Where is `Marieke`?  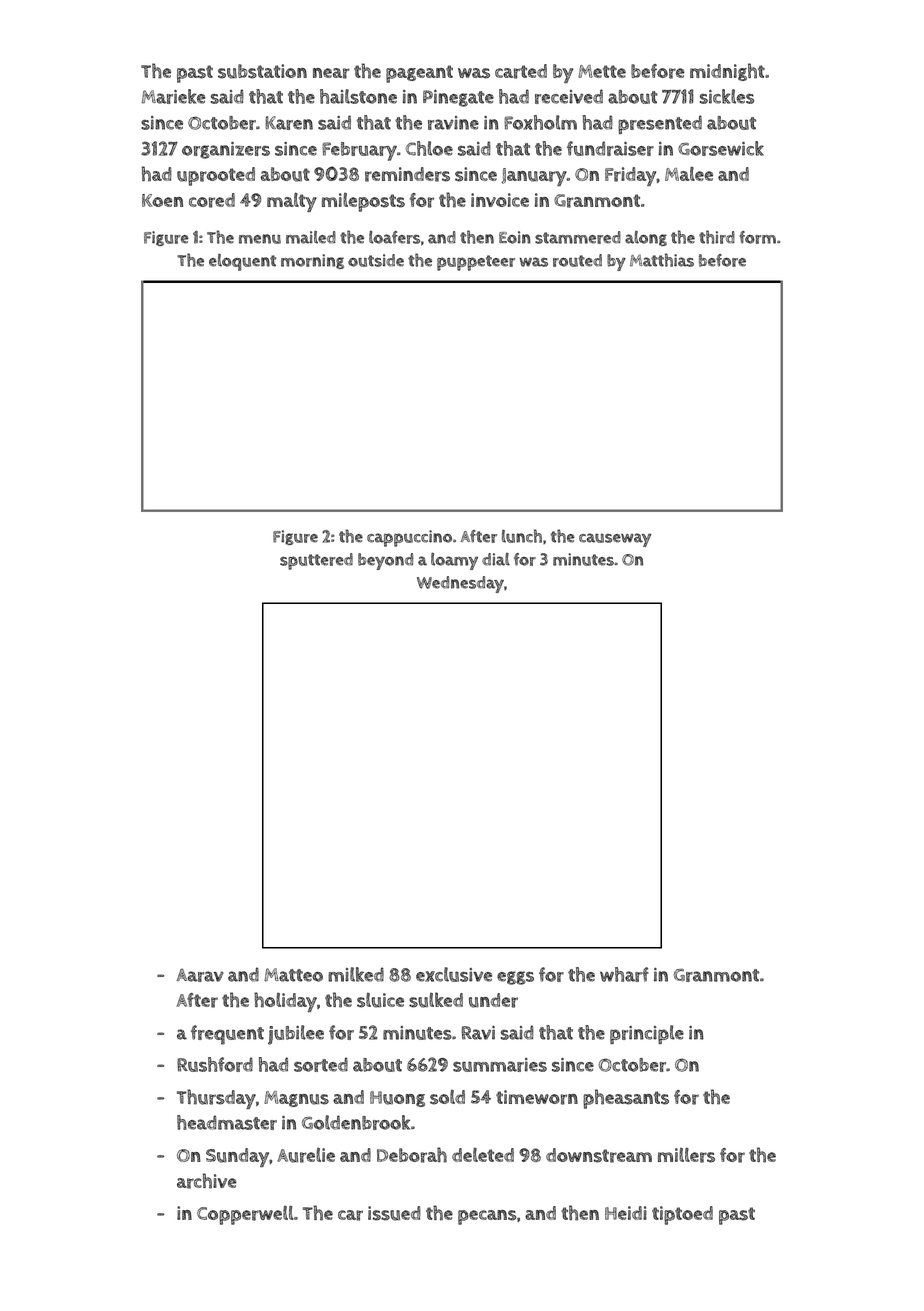
Marieke is located at coordinates (174, 96).
